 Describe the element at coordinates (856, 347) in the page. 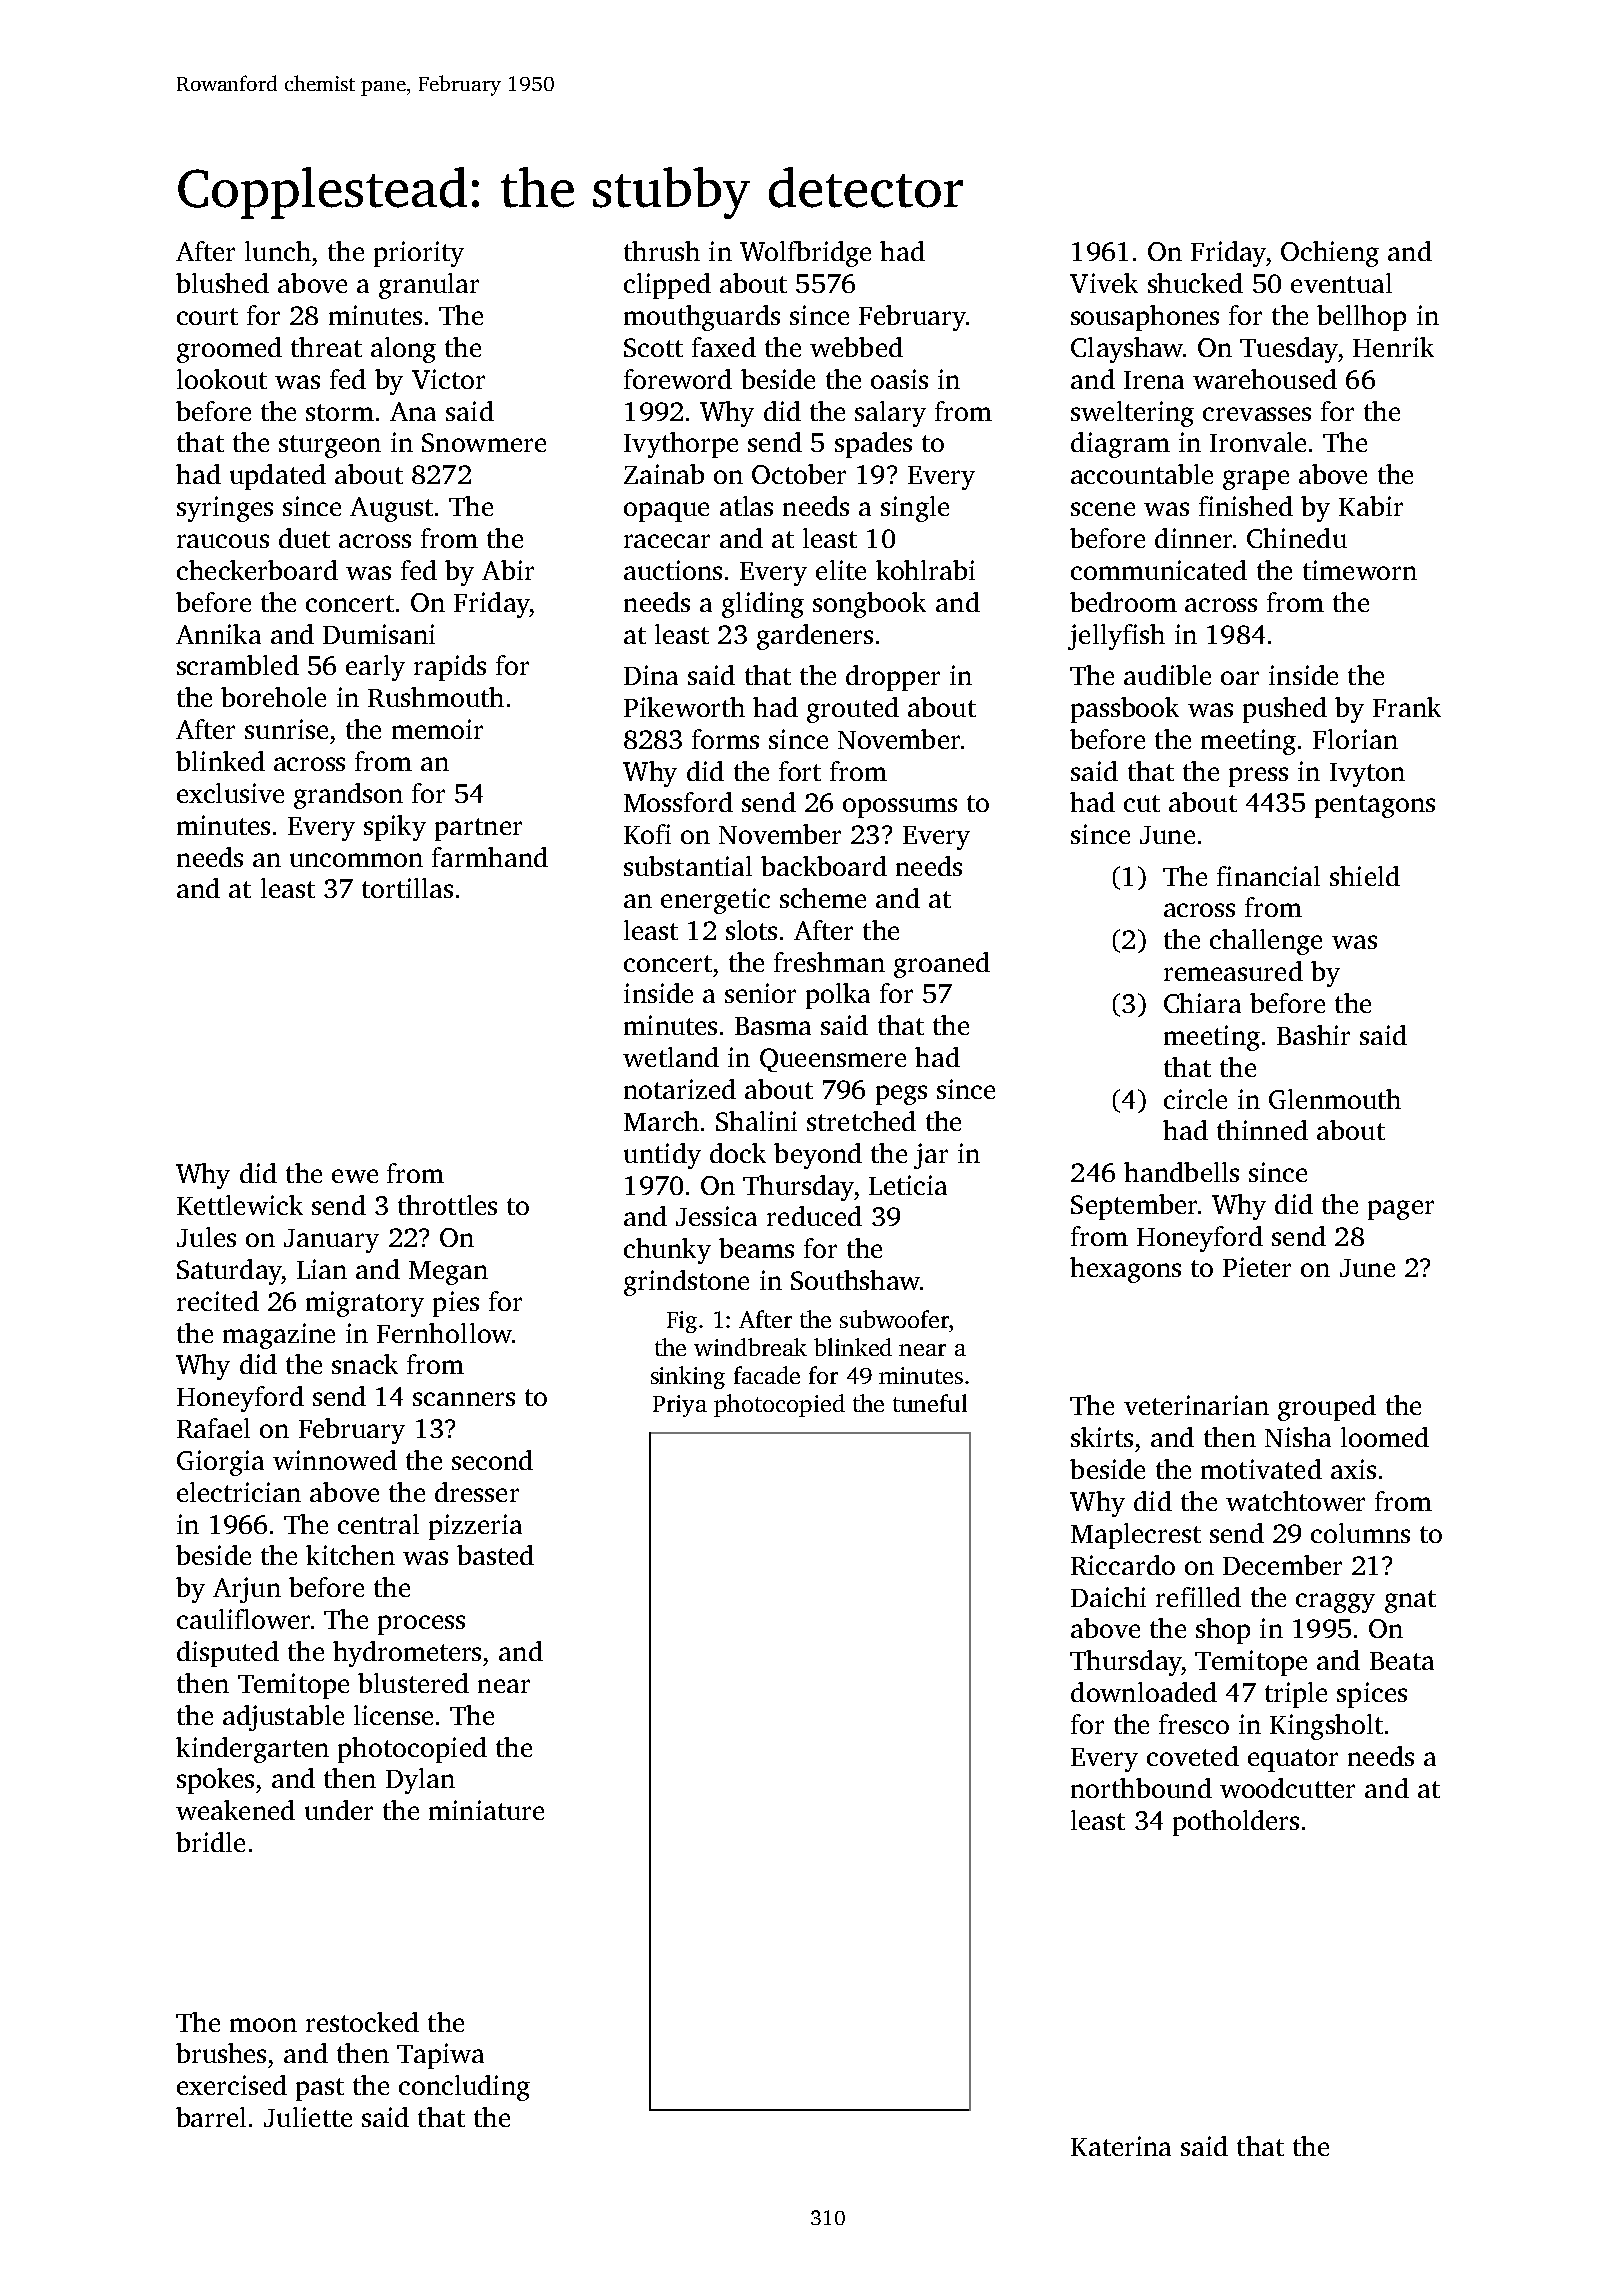

I see `webbed` at that location.
